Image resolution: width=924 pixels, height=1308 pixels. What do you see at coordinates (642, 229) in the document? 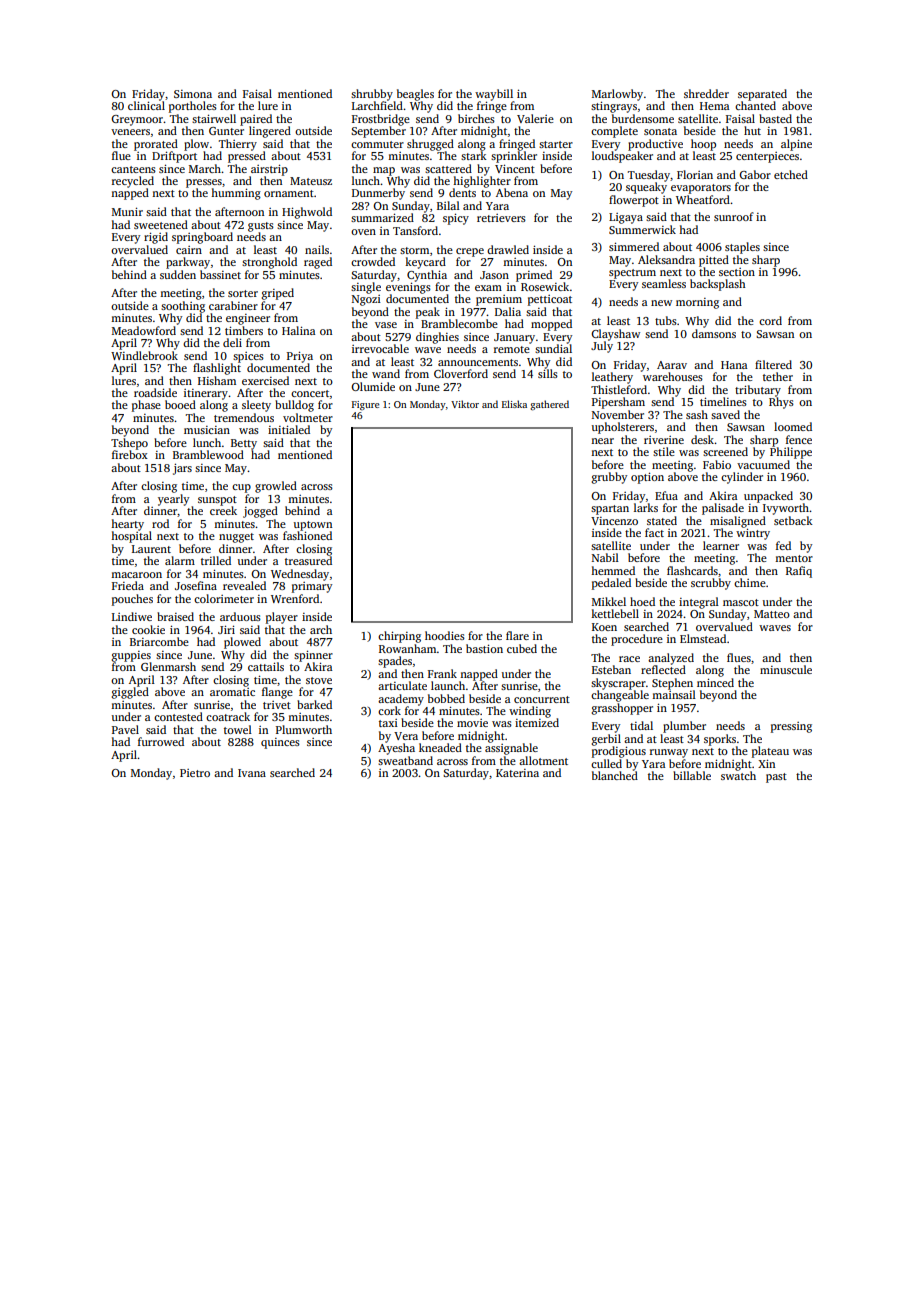
I see `Summerwick` at bounding box center [642, 229].
